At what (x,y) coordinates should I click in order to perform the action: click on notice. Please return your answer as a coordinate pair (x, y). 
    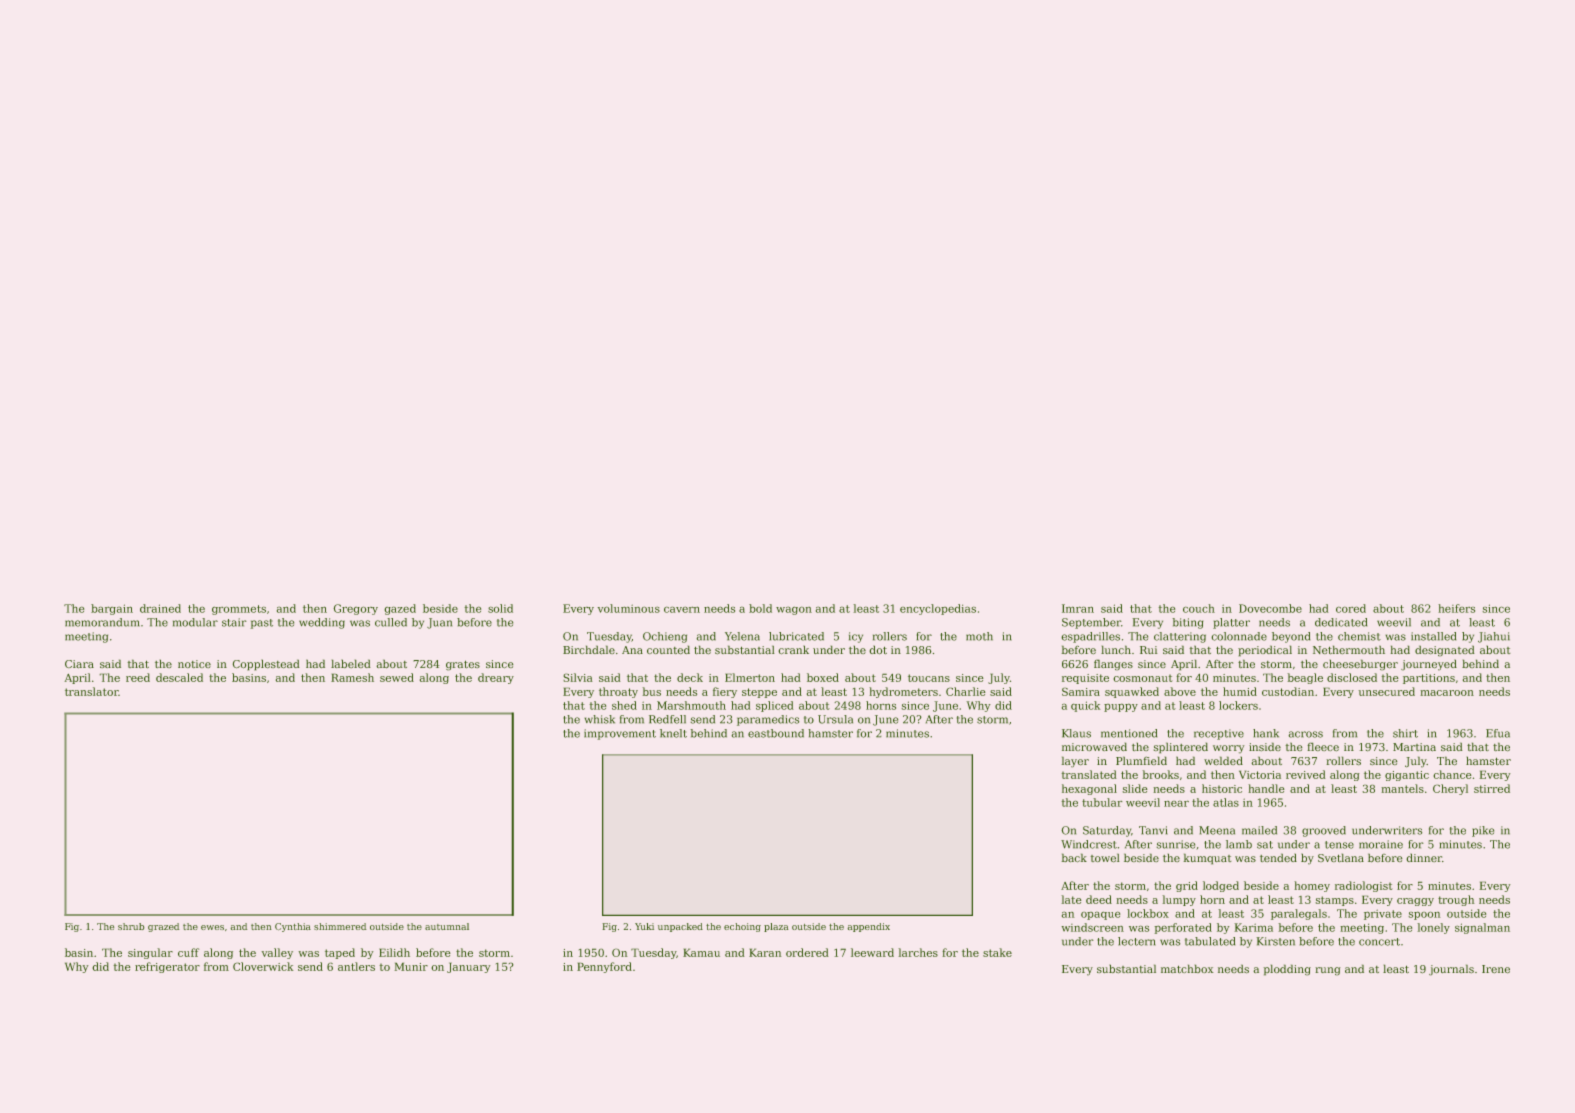
    Looking at the image, I should click on (194, 664).
